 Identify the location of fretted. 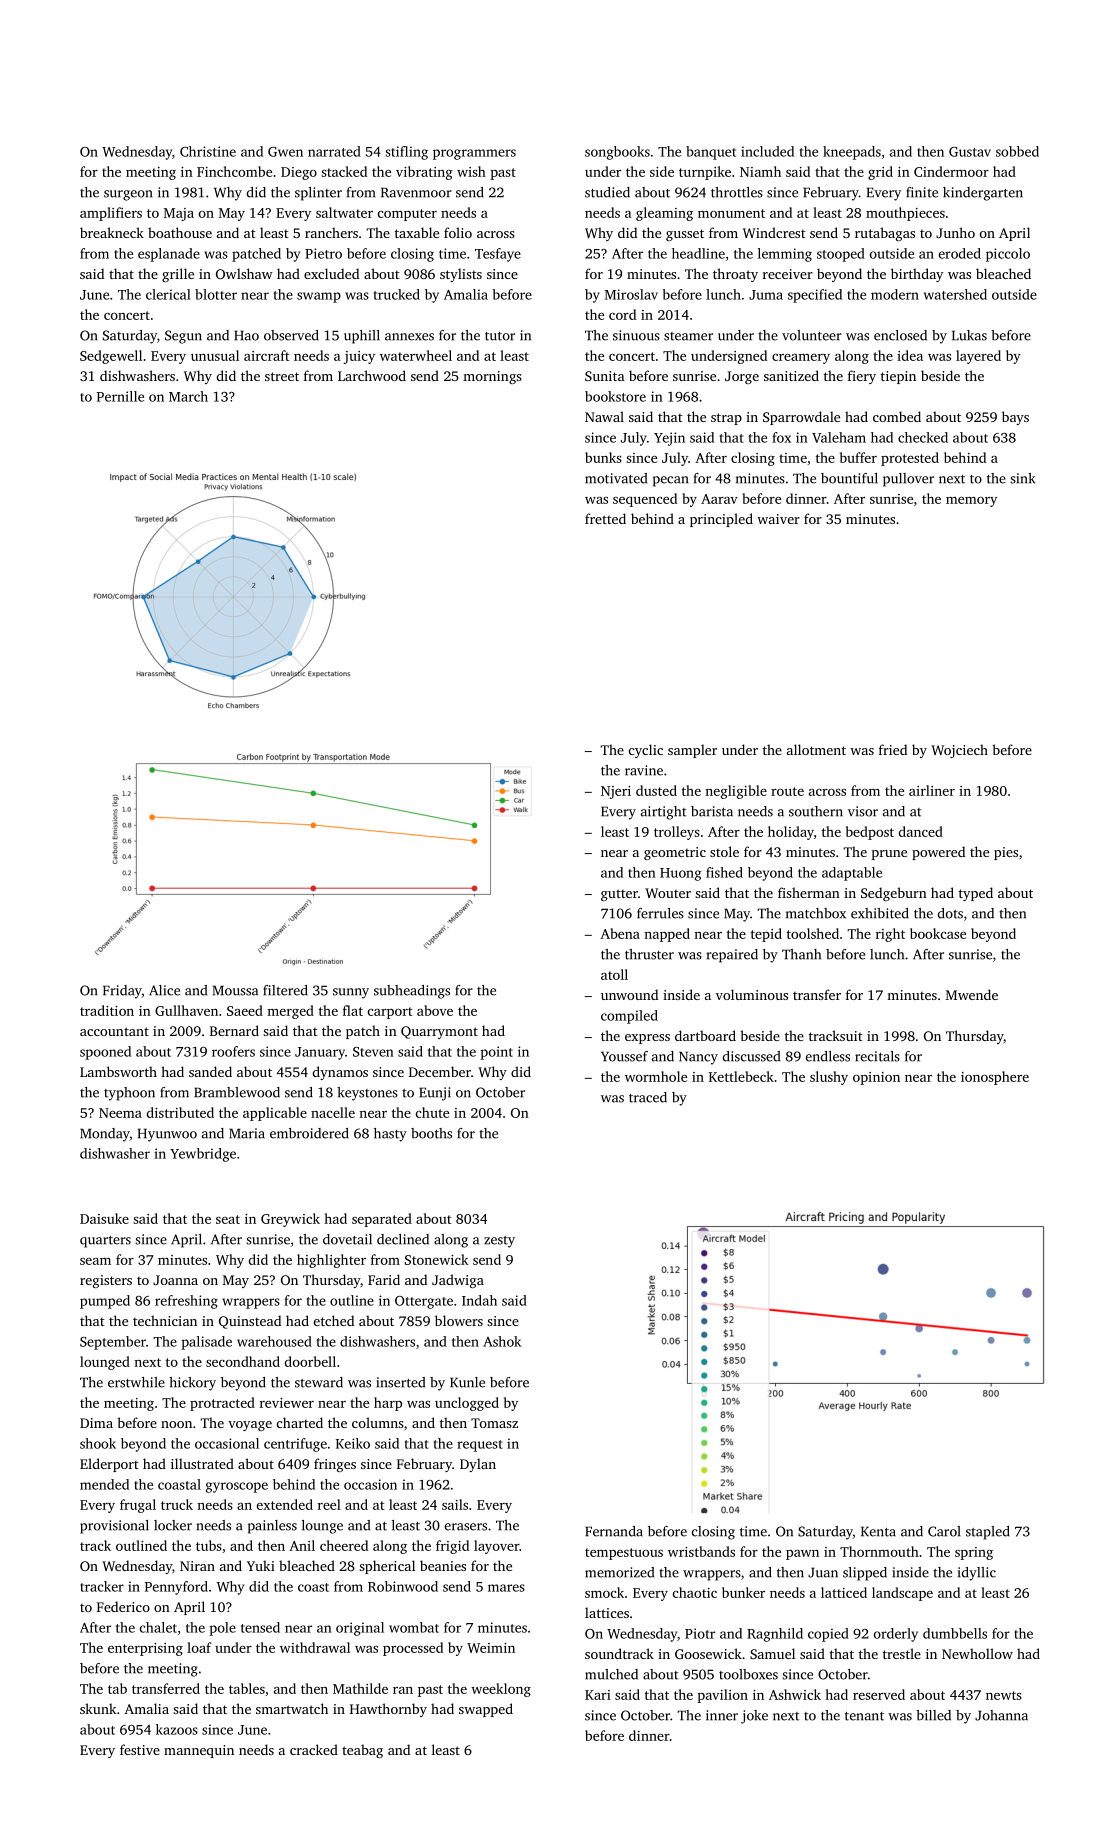
(605, 518).
